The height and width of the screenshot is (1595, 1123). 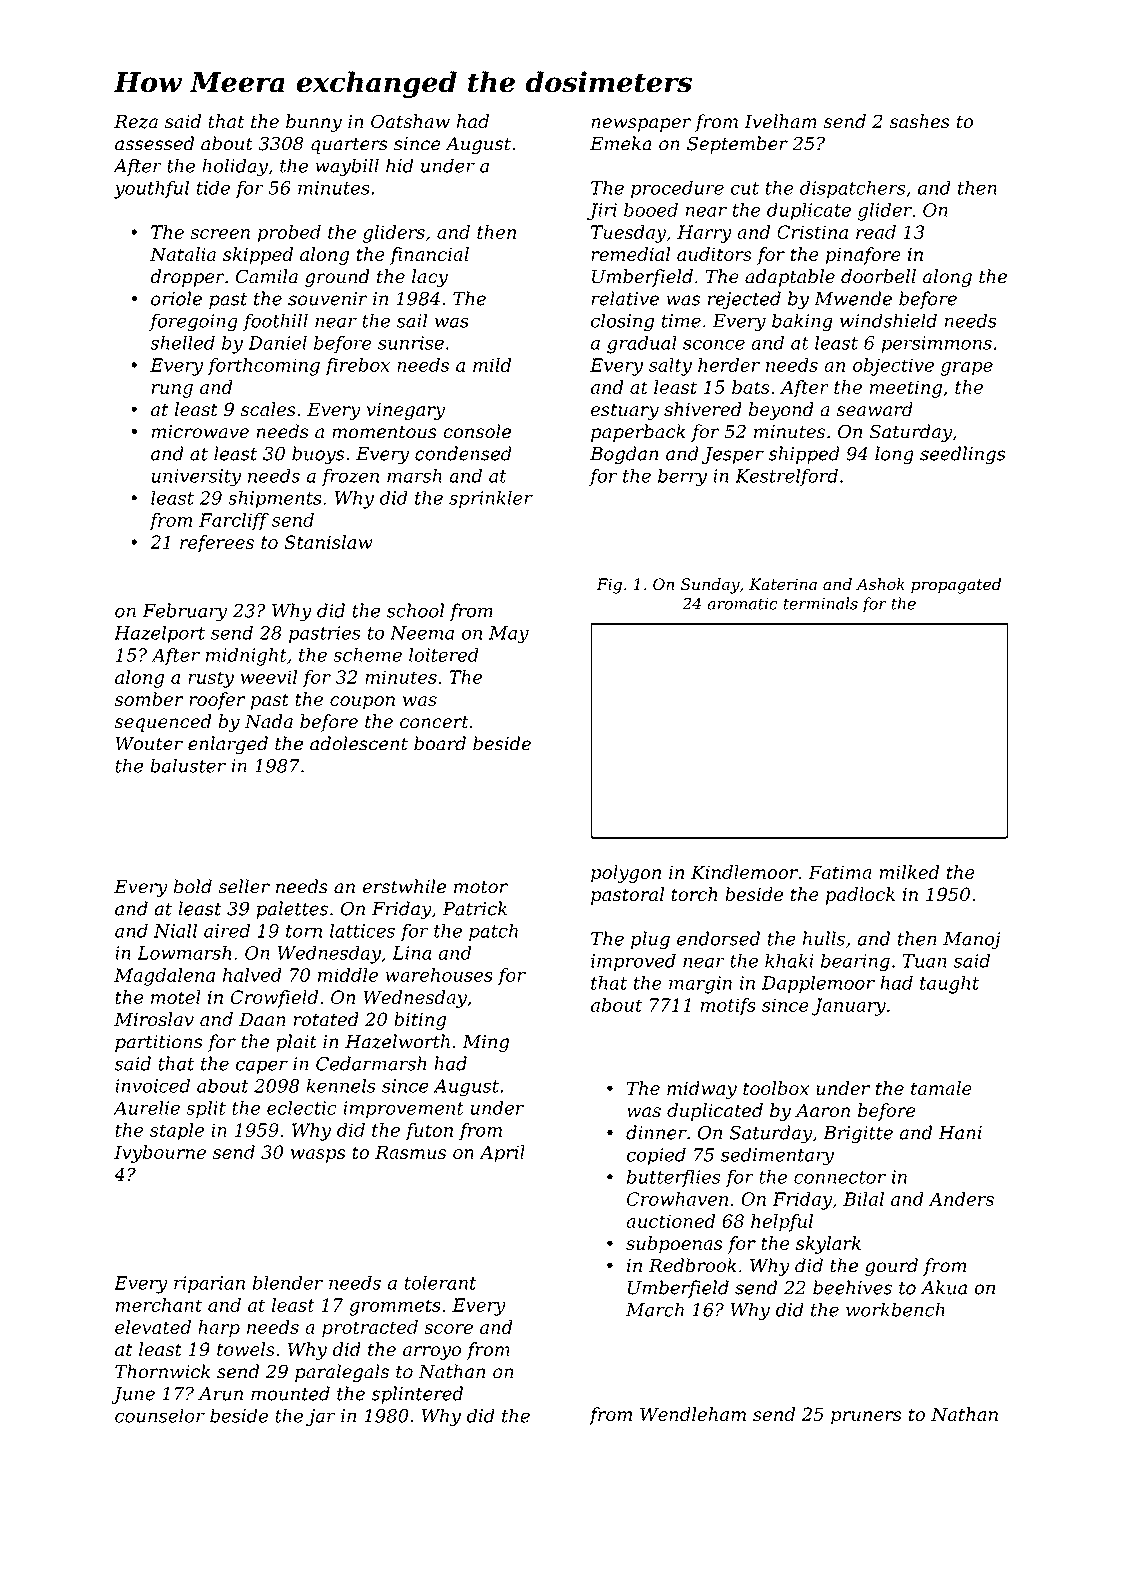 What do you see at coordinates (650, 940) in the screenshot?
I see `plug` at bounding box center [650, 940].
